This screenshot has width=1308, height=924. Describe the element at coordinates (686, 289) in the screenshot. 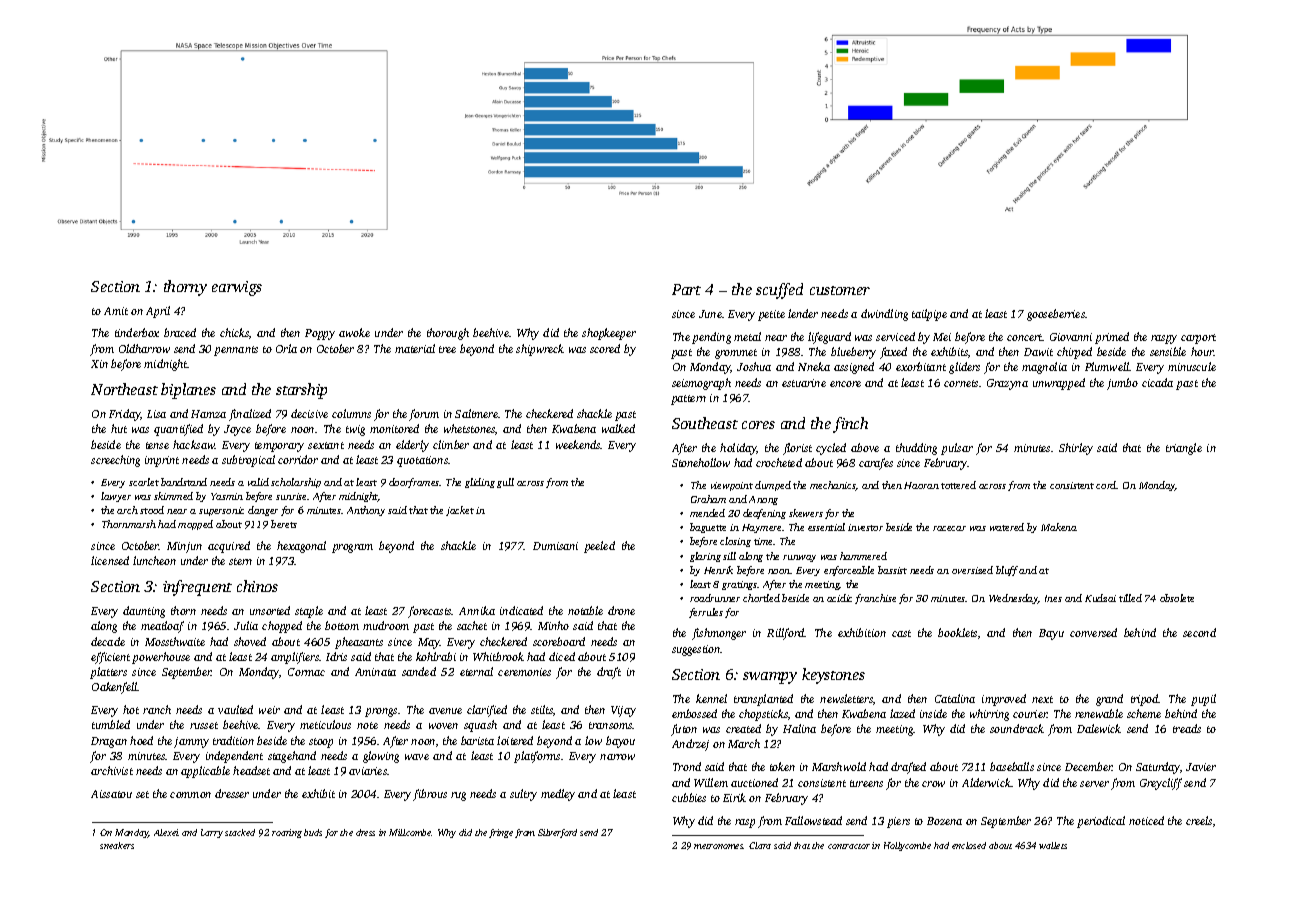

I see `Part` at that location.
